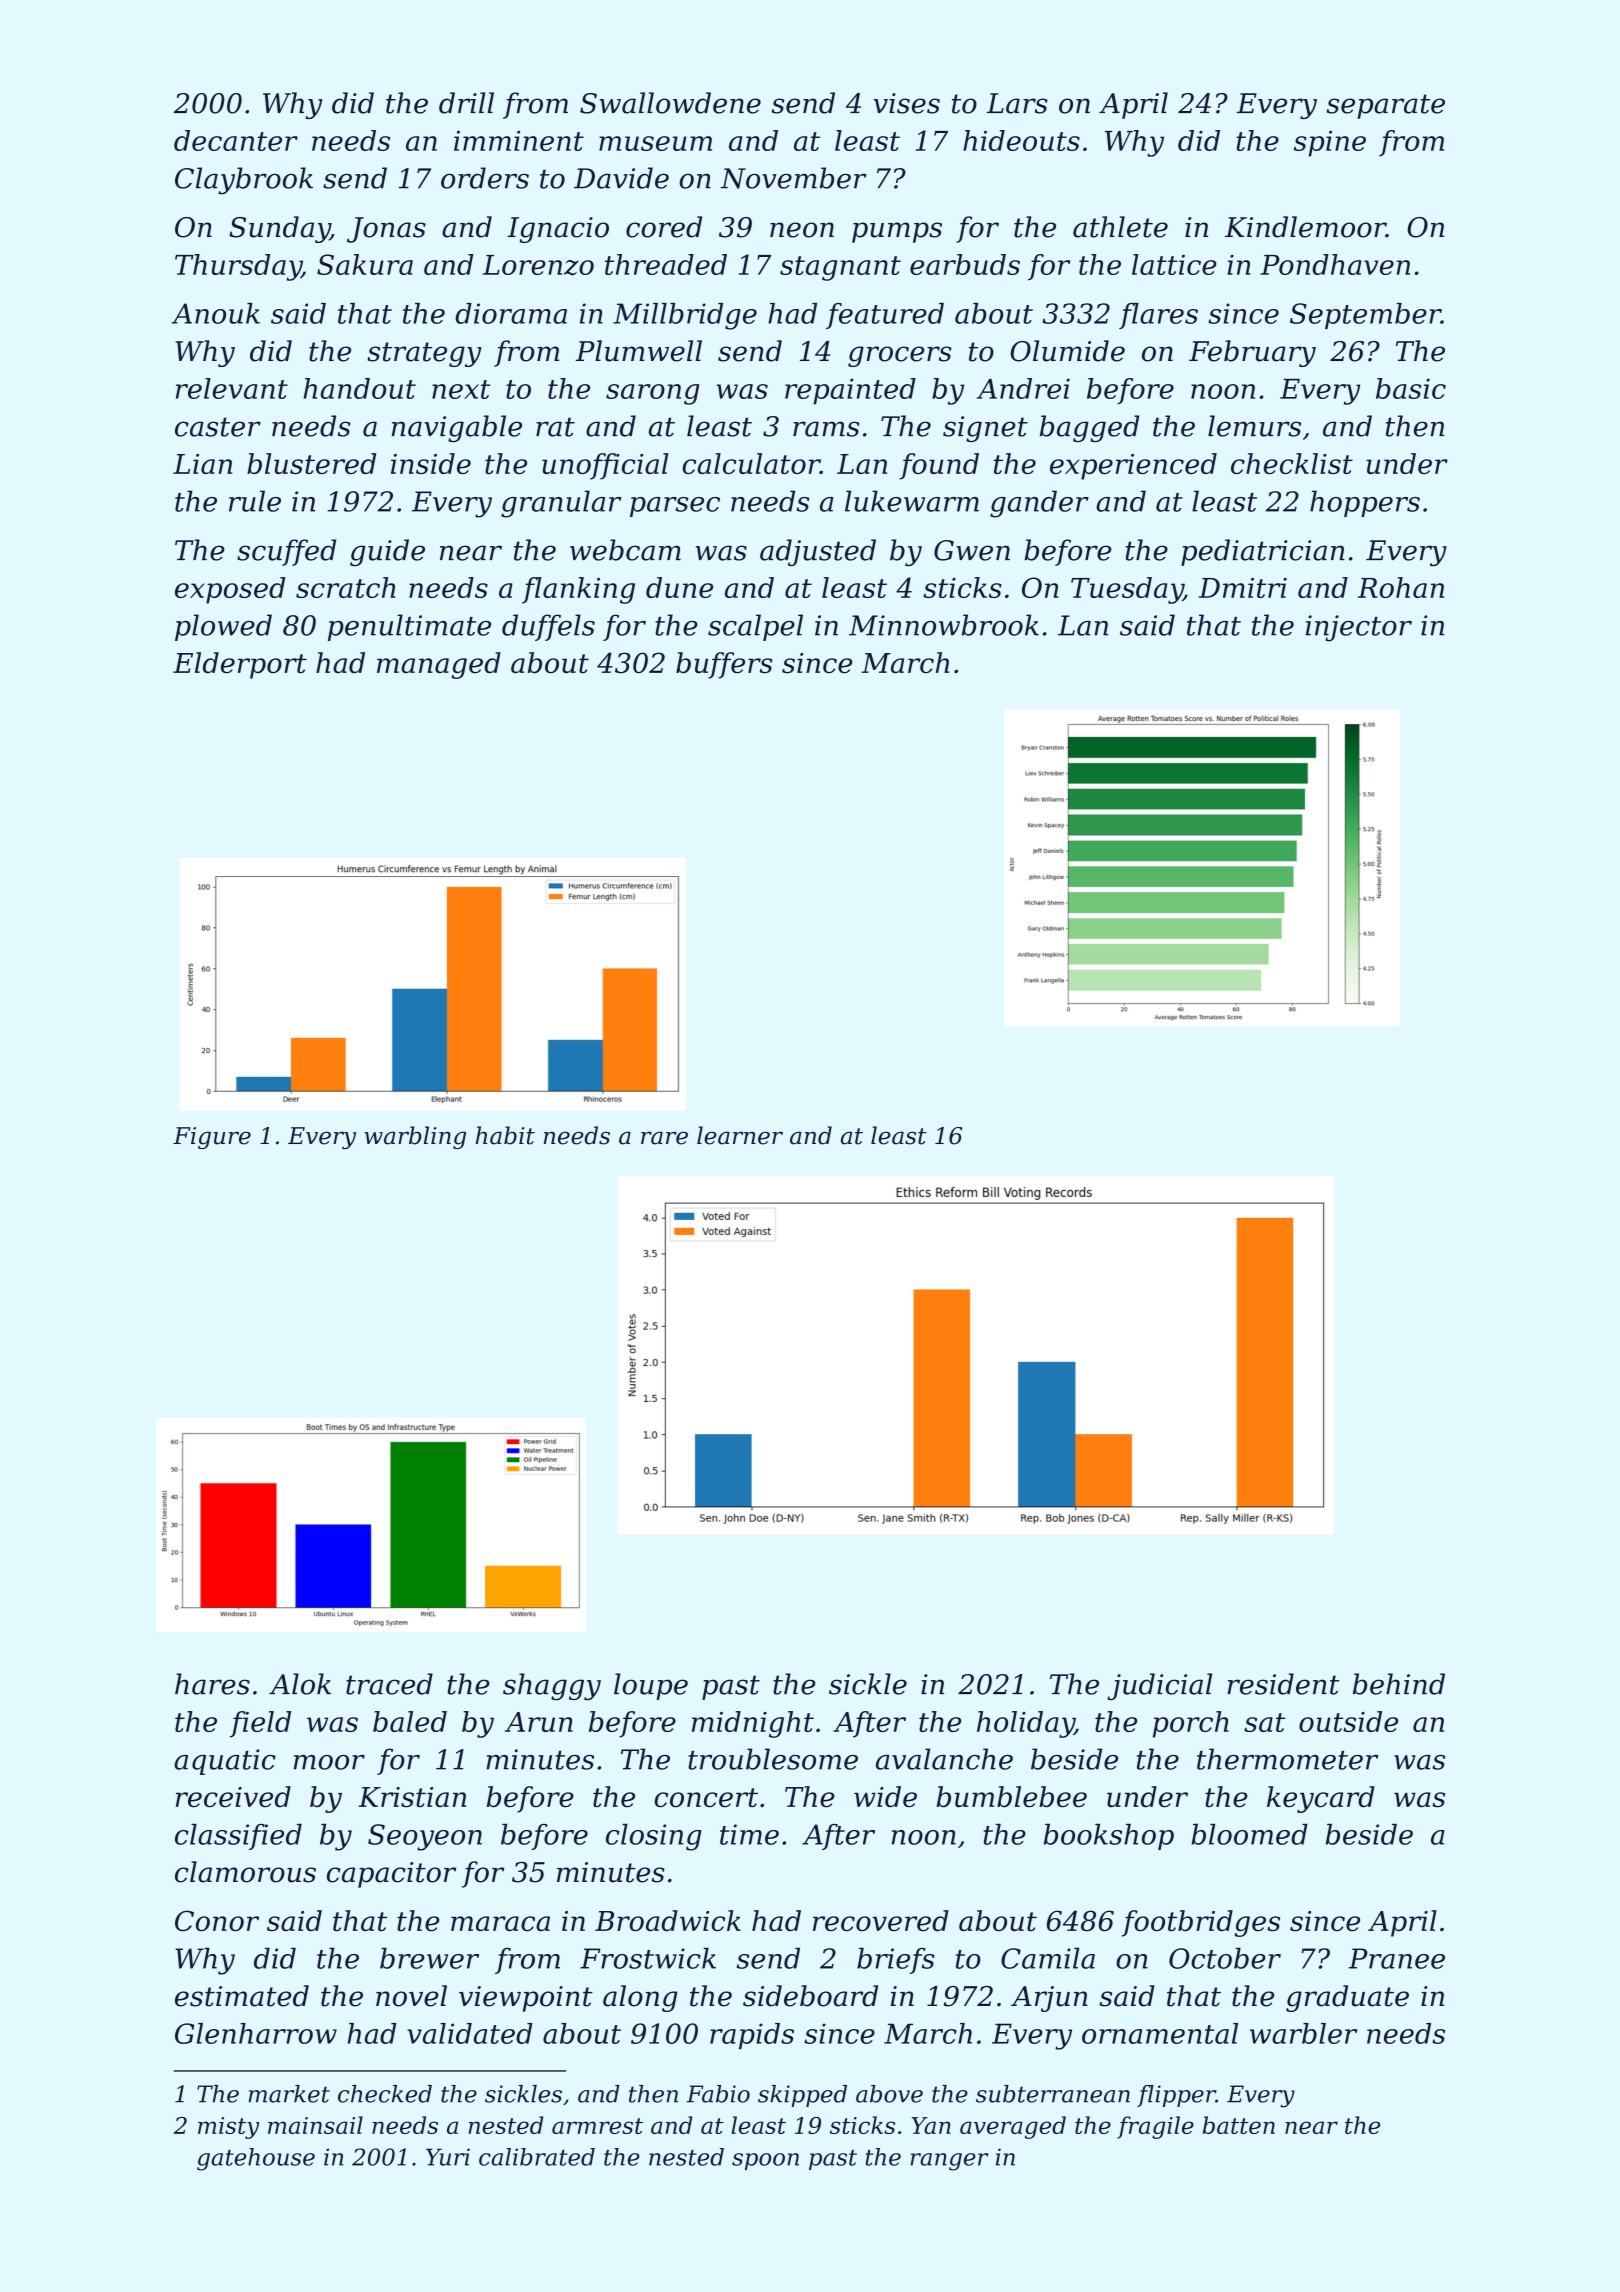 The height and width of the screenshot is (2292, 1620). Describe the element at coordinates (1399, 1684) in the screenshot. I see `behind` at that location.
